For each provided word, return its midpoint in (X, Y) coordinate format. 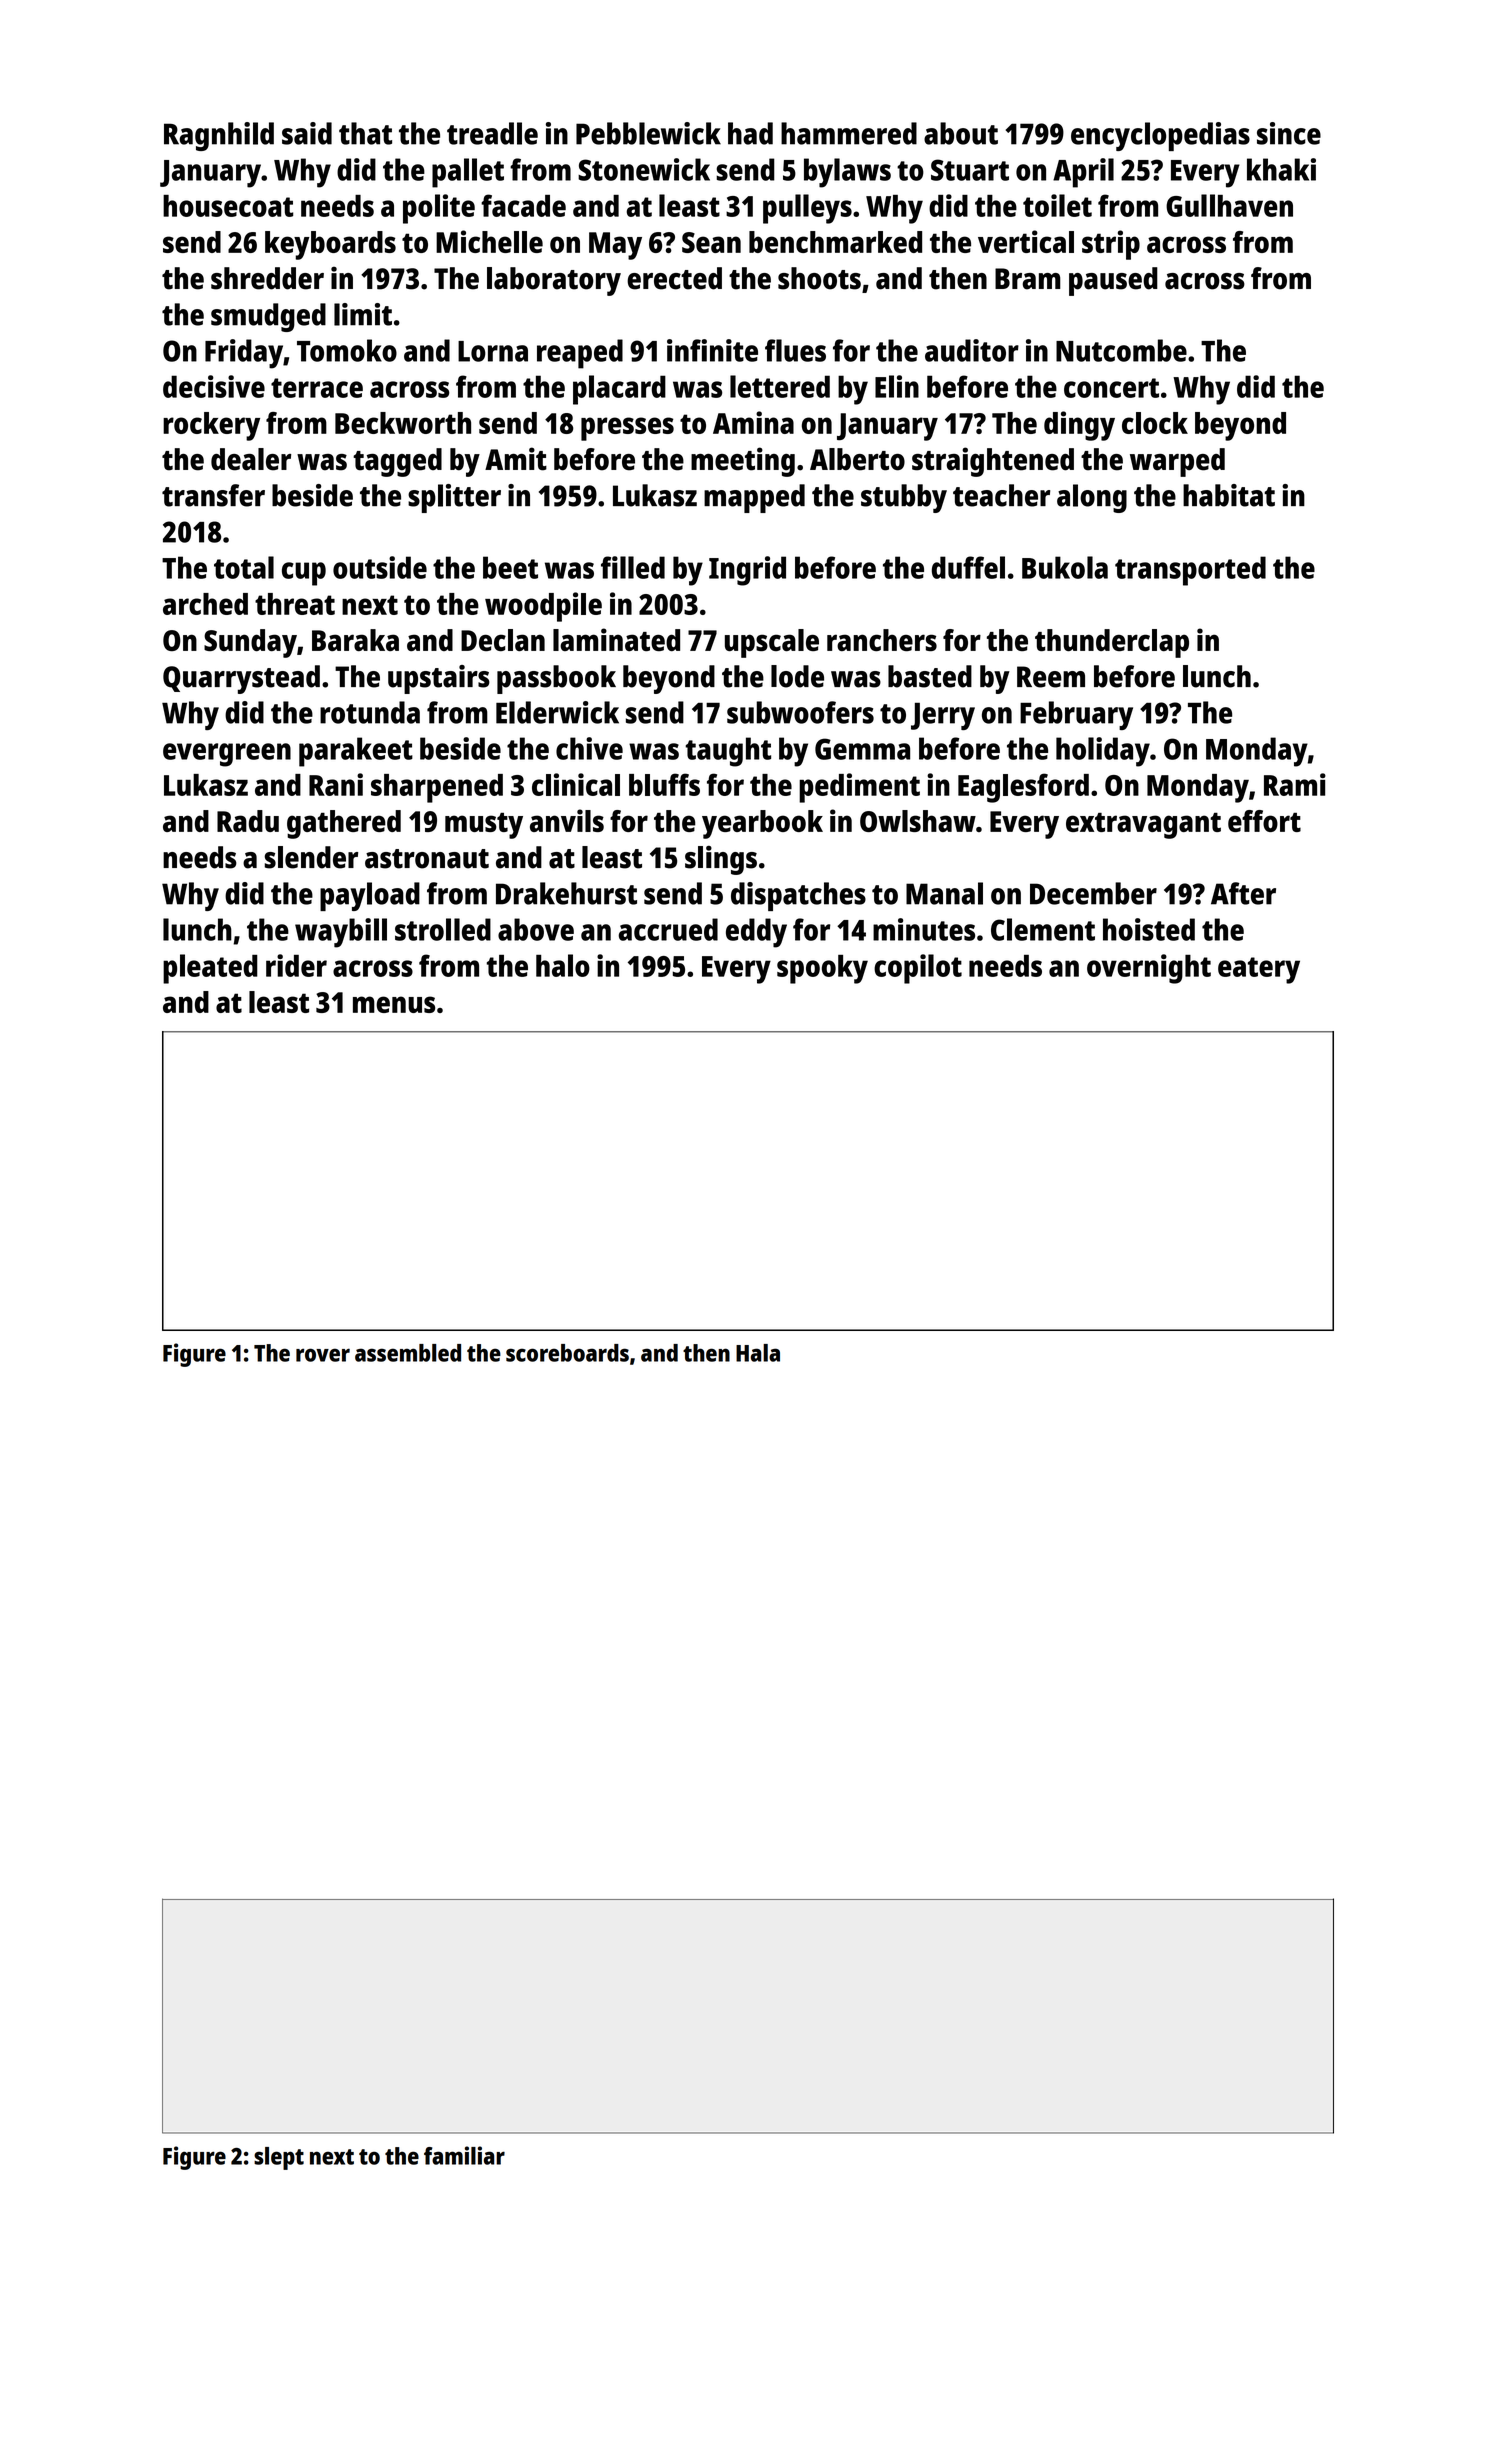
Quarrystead (241, 679)
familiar (464, 2155)
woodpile (543, 607)
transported (1190, 571)
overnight (1149, 969)
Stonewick (644, 169)
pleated (210, 969)
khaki (1281, 169)
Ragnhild (219, 136)
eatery (1259, 970)
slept (279, 2158)
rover (323, 1355)
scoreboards (567, 1353)
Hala (758, 1353)
